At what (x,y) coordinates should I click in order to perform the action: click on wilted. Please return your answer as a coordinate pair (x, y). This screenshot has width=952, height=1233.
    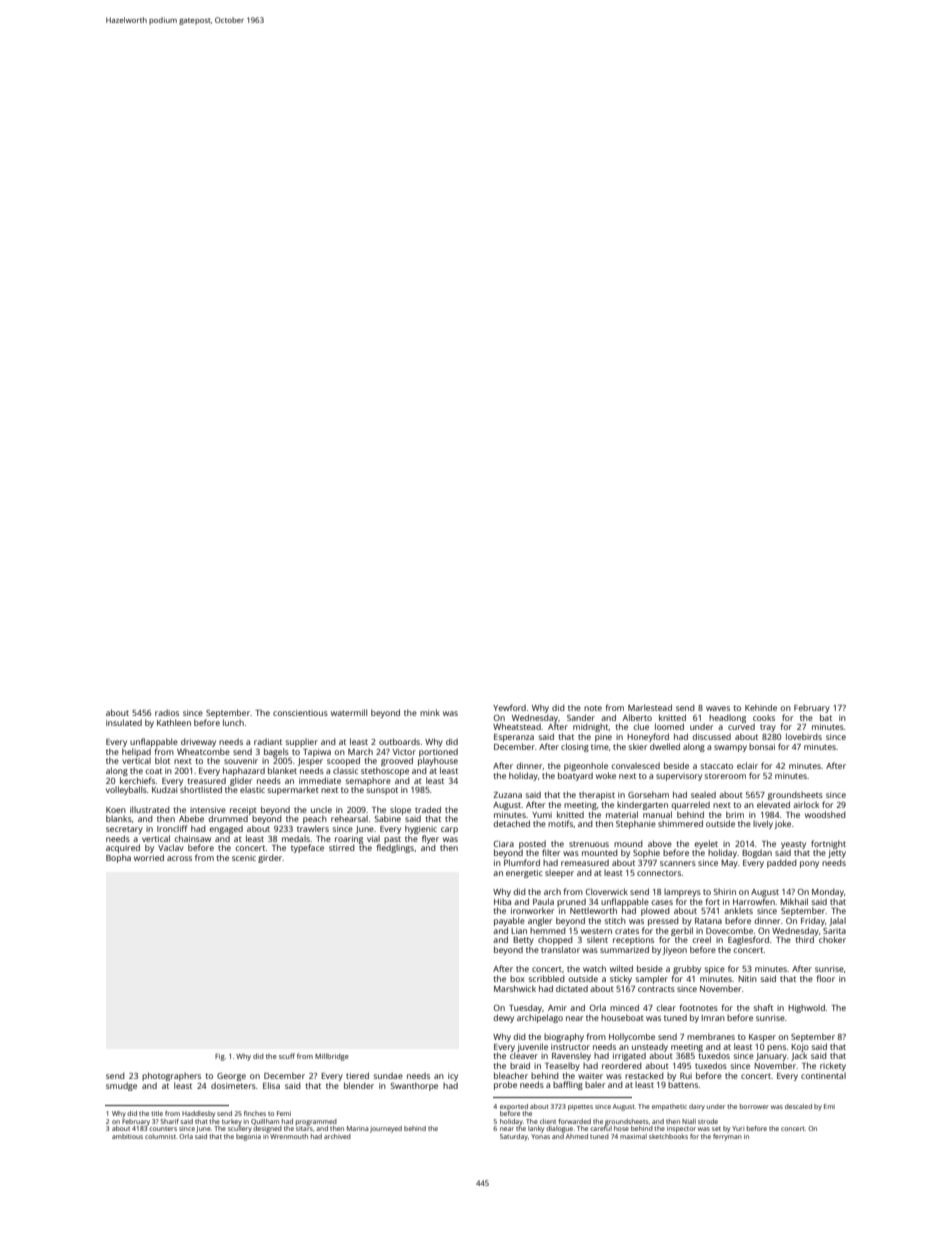
    Looking at the image, I should click on (621, 968).
